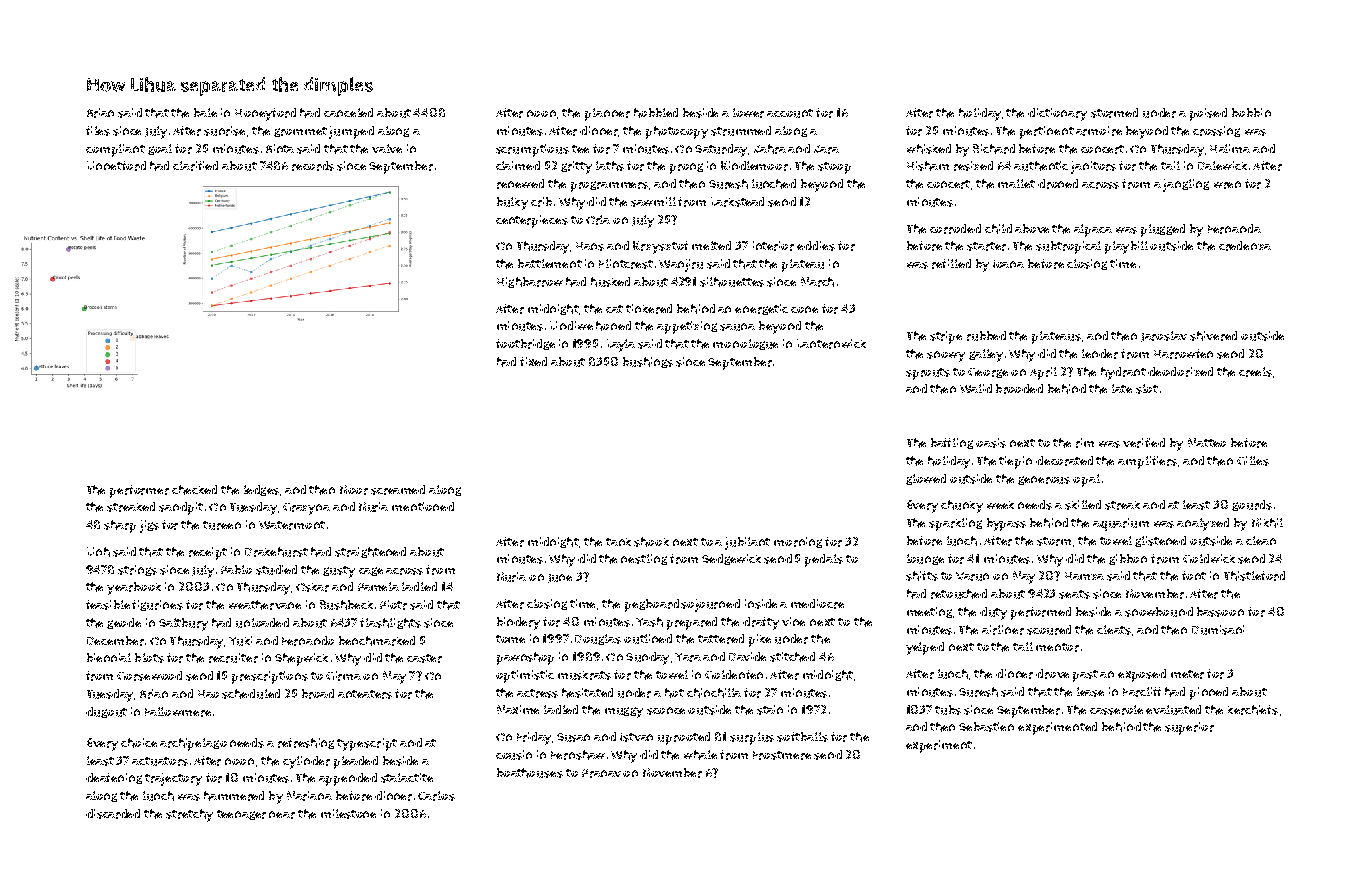 The height and width of the screenshot is (887, 1372). What do you see at coordinates (398, 490) in the screenshot?
I see `screamed` at bounding box center [398, 490].
